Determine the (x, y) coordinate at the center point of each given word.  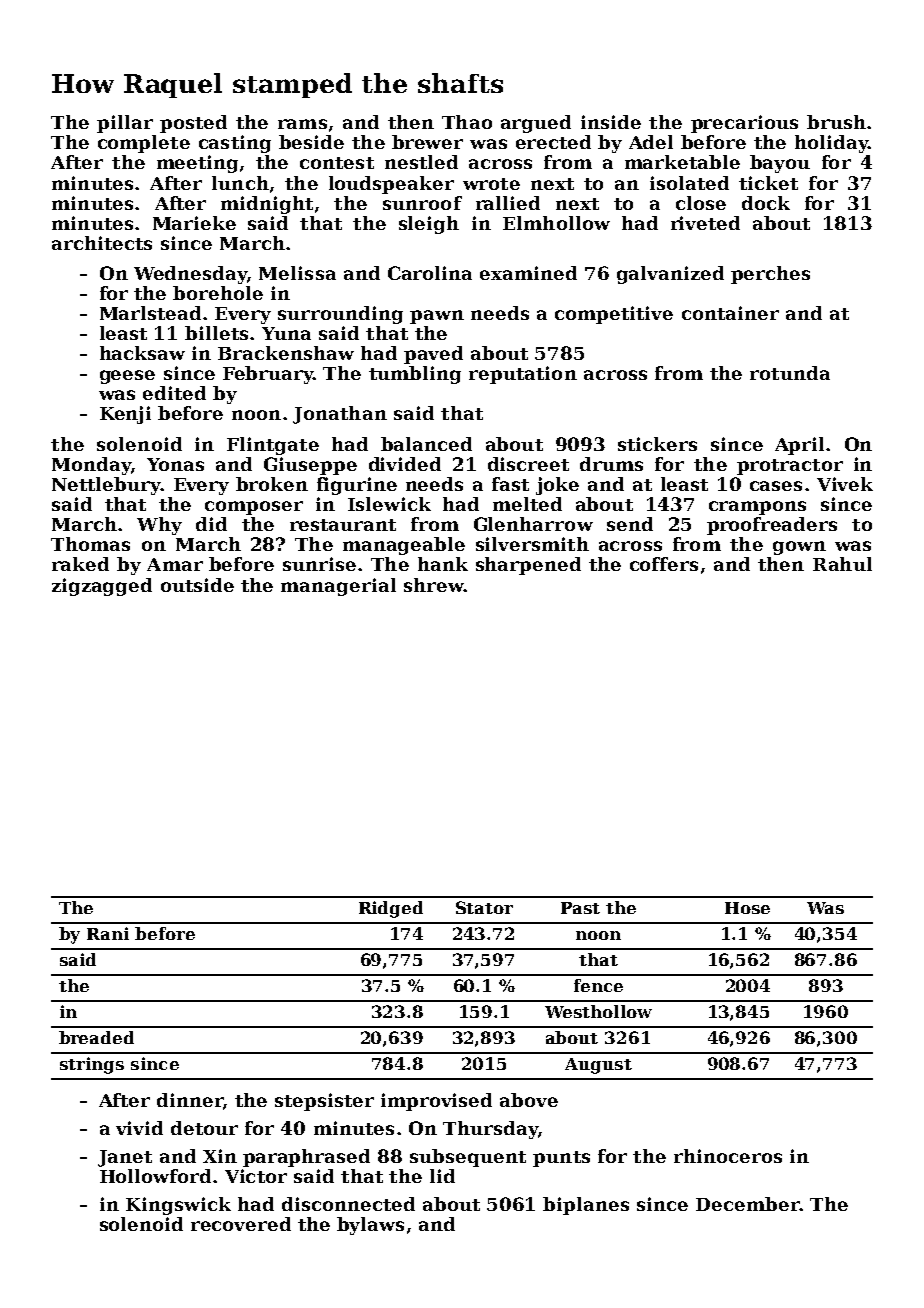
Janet (125, 1158)
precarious (744, 124)
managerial (338, 587)
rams (302, 124)
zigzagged (102, 587)
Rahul (842, 564)
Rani (108, 933)
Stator (484, 907)
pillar (125, 124)
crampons (757, 508)
